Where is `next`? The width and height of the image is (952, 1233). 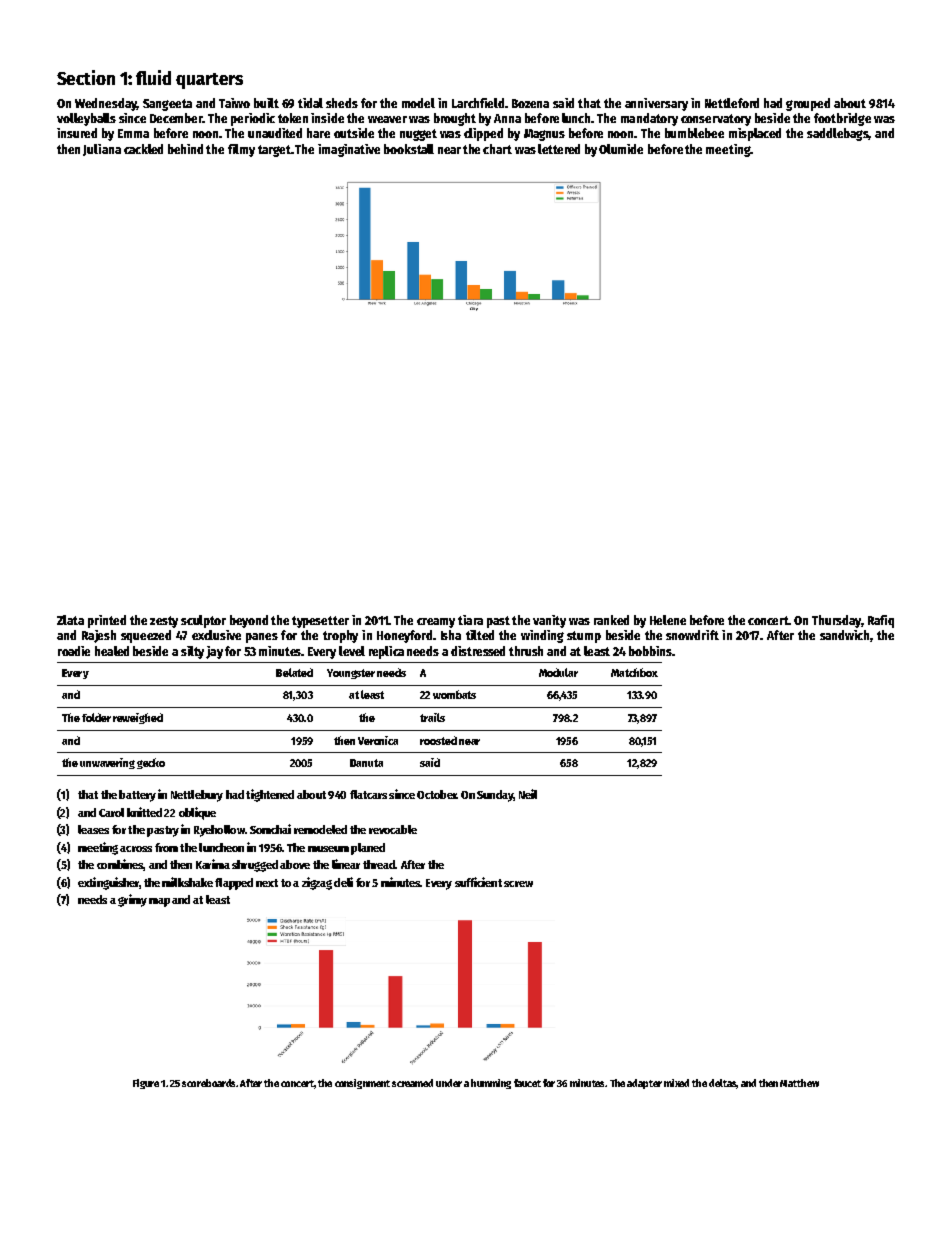 next is located at coordinates (267, 883).
